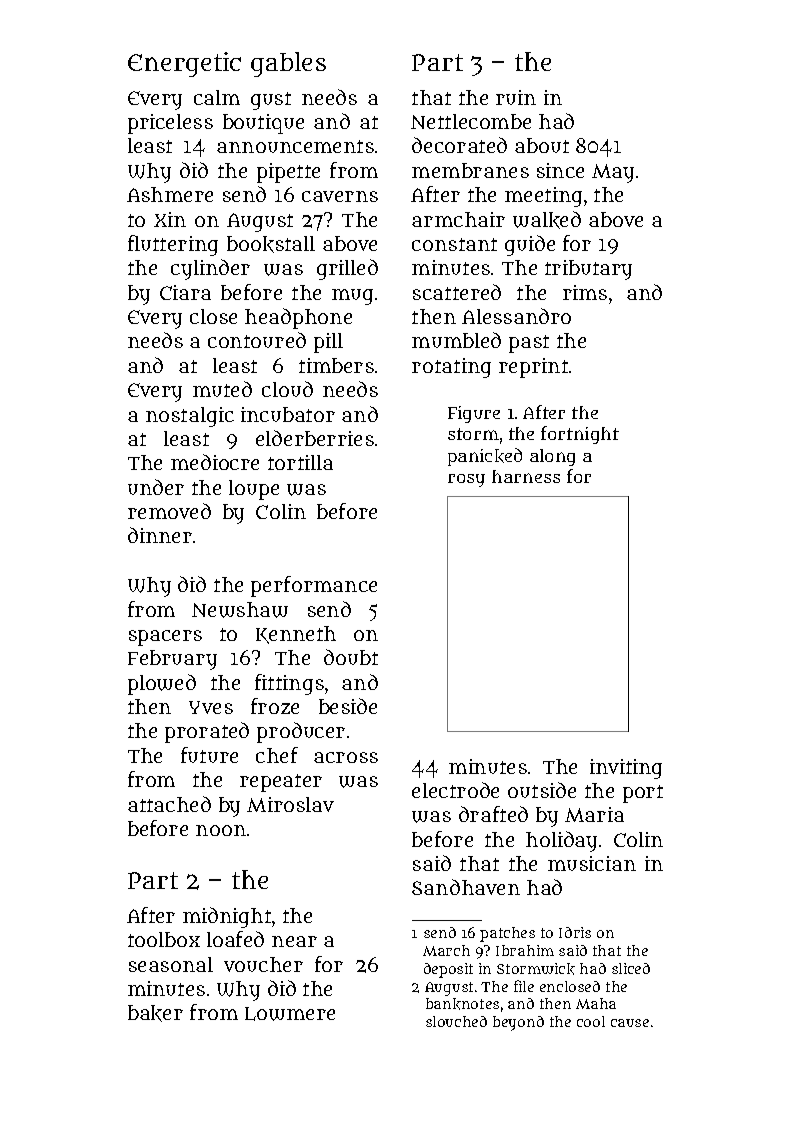  What do you see at coordinates (290, 1014) in the screenshot?
I see `Lowmere` at bounding box center [290, 1014].
